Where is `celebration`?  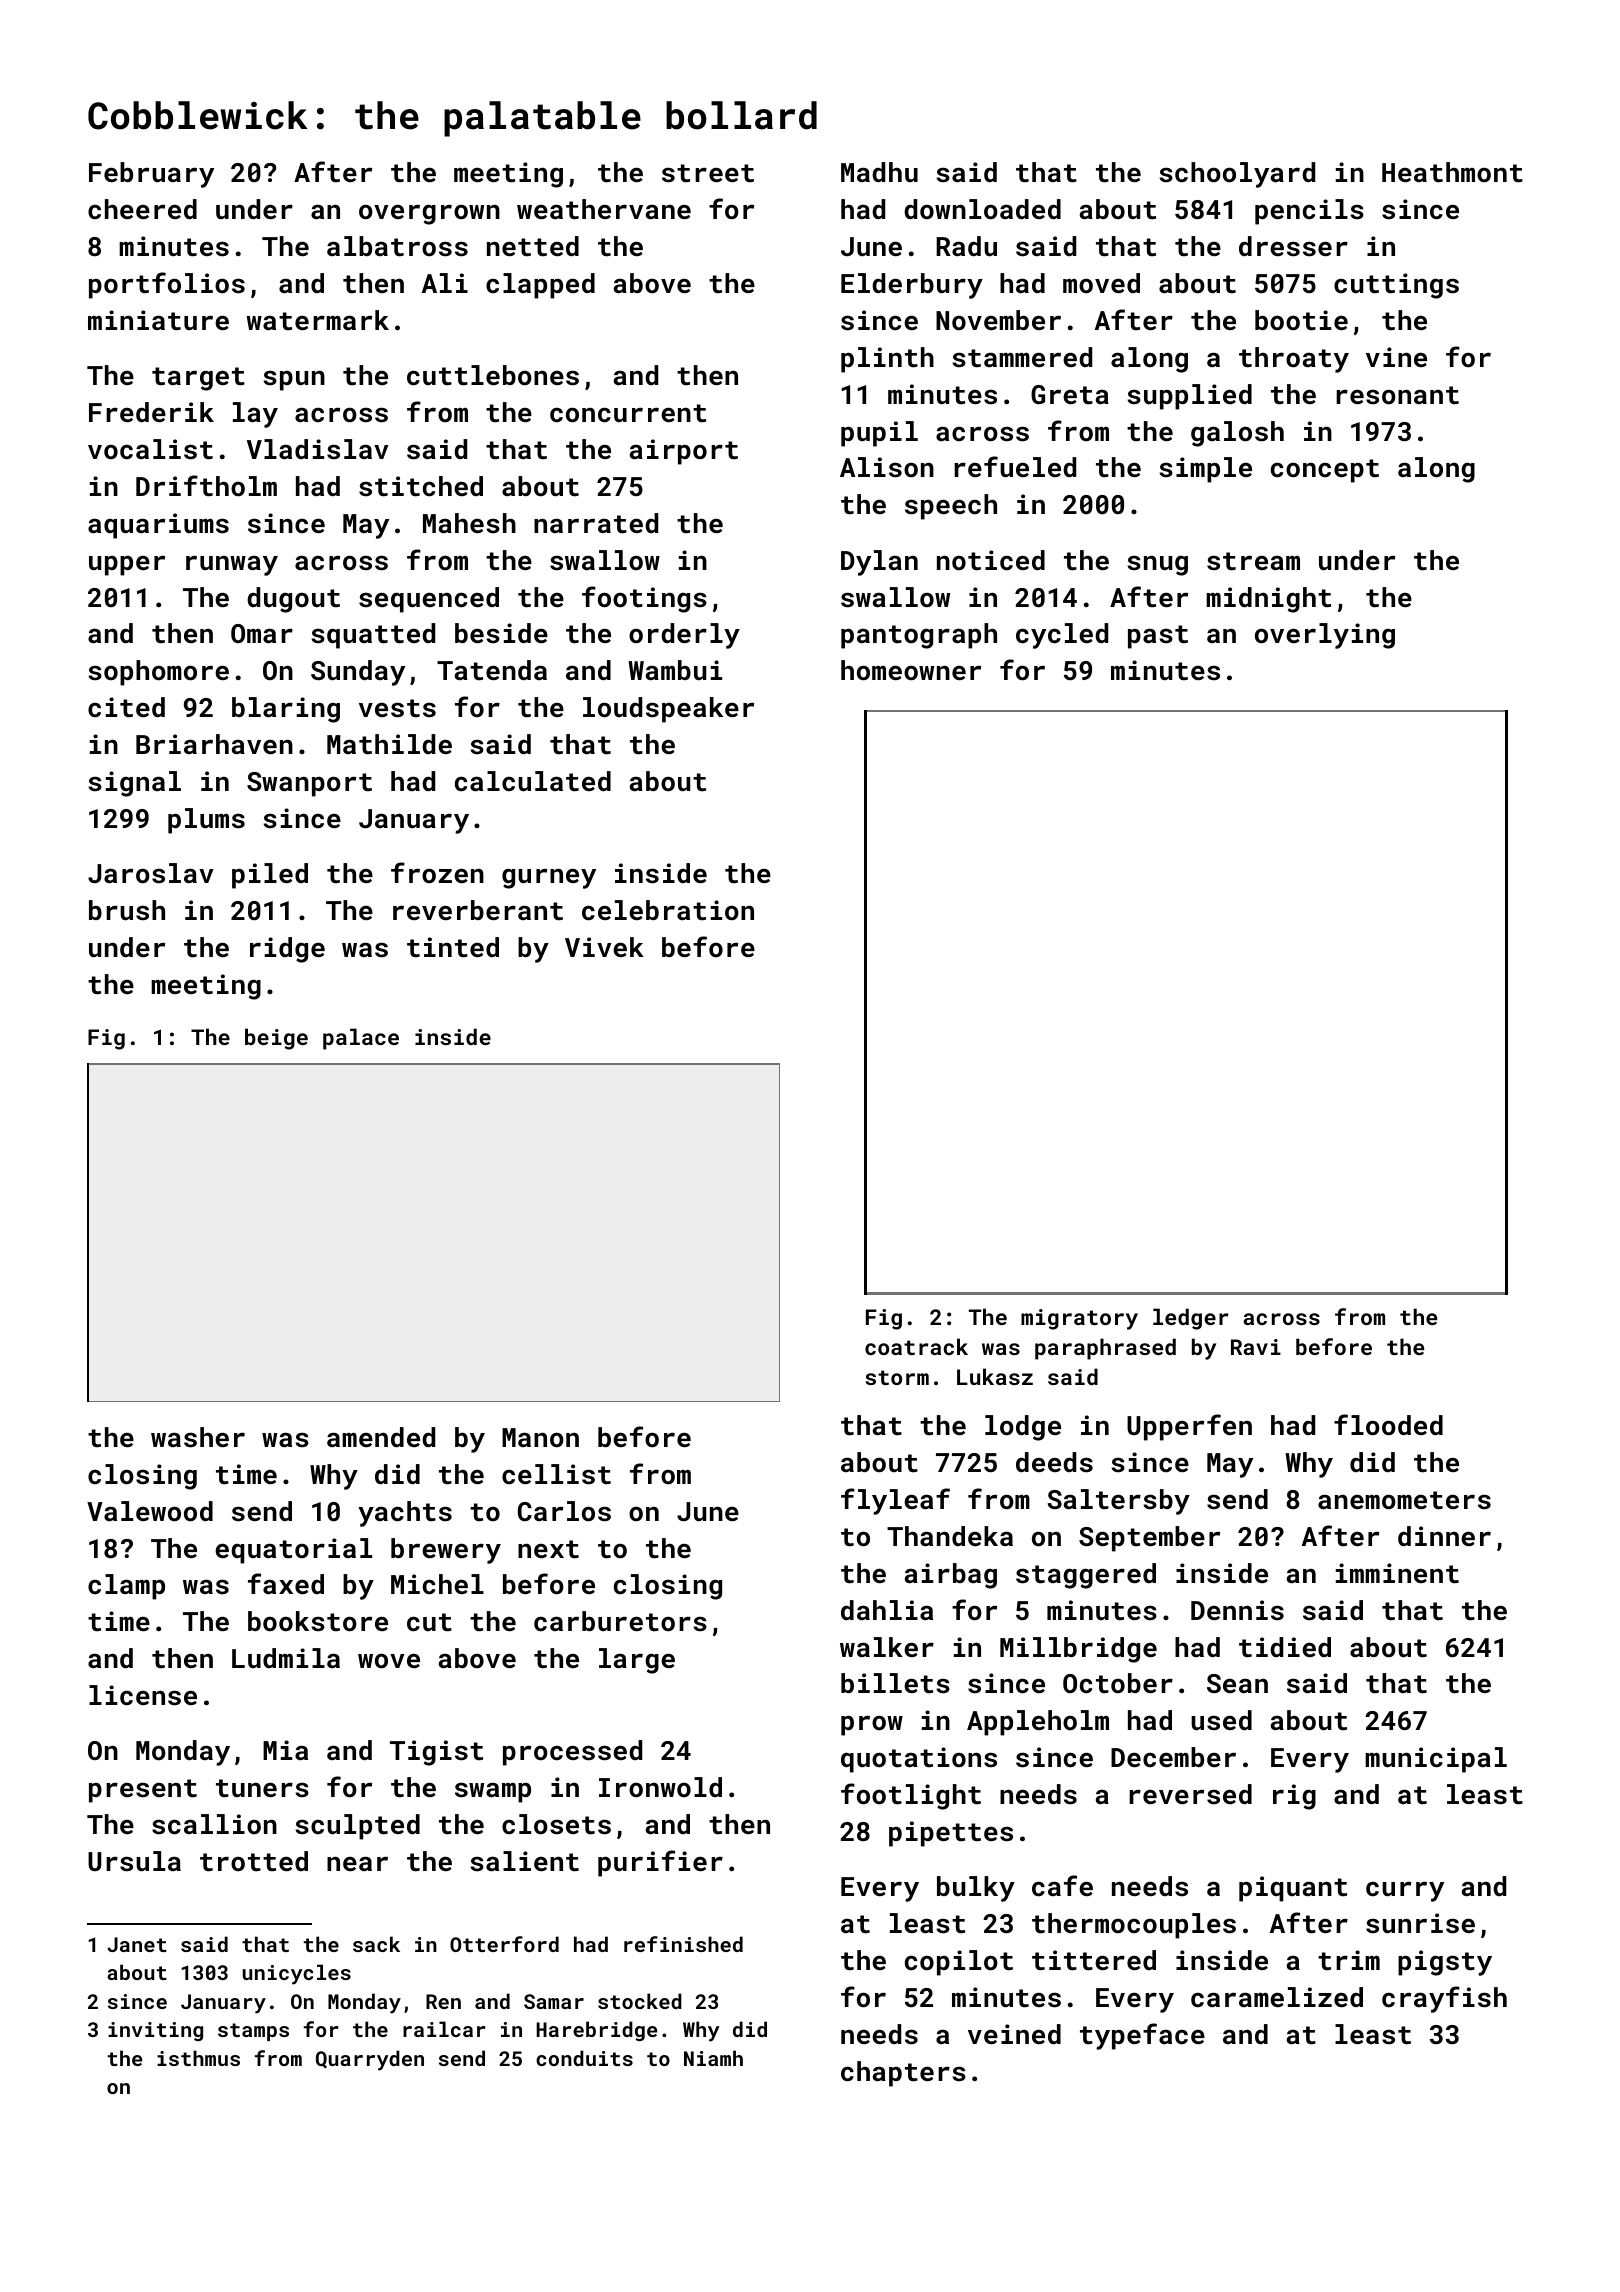
celebration is located at coordinates (668, 910).
